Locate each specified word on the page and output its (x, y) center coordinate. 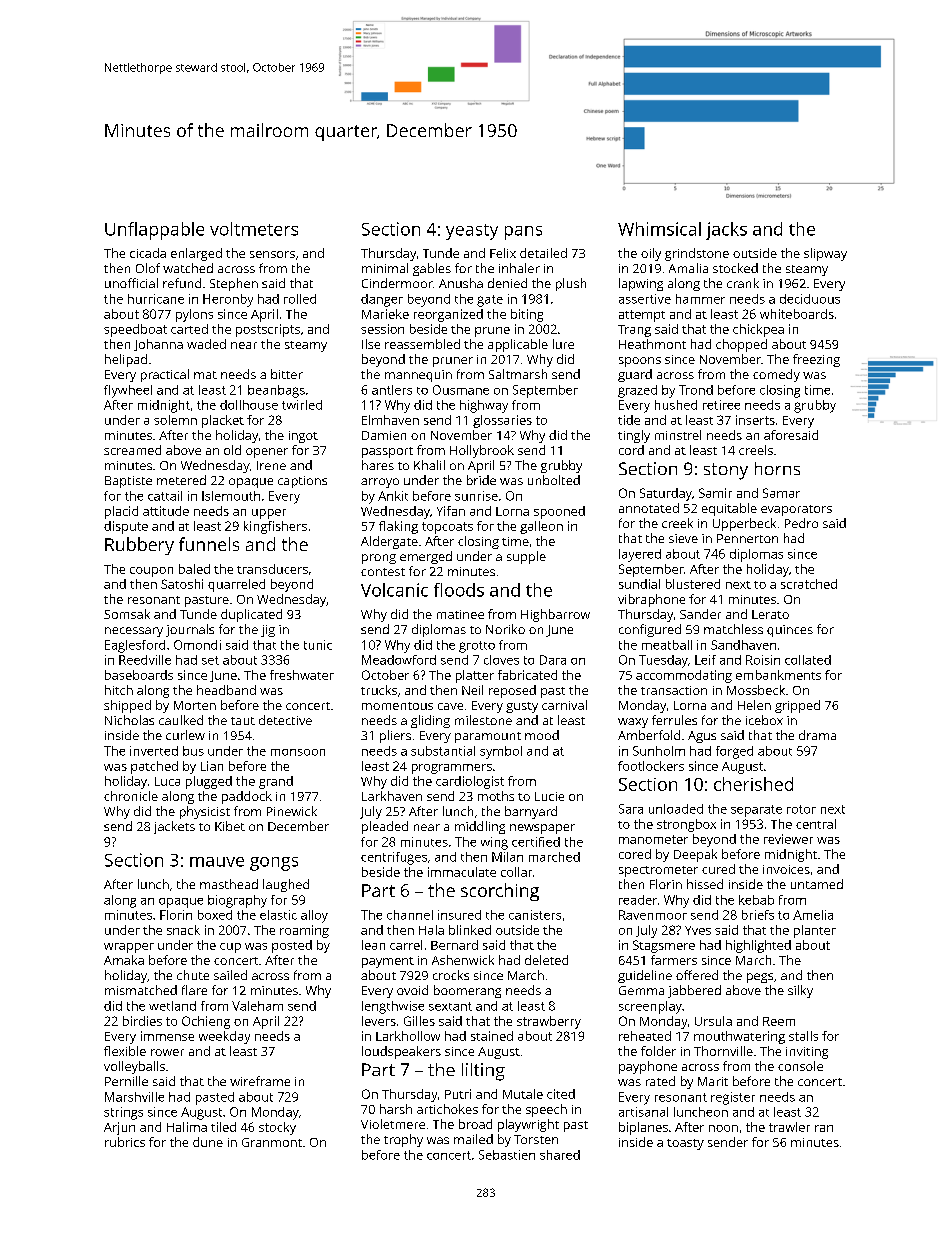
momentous (397, 706)
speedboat (135, 330)
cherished (753, 784)
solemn (175, 420)
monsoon (298, 752)
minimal (385, 268)
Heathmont (652, 344)
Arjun (119, 1128)
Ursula (713, 1021)
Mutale (523, 1094)
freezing (816, 360)
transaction (674, 690)
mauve (217, 862)
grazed (637, 391)
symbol (501, 752)
